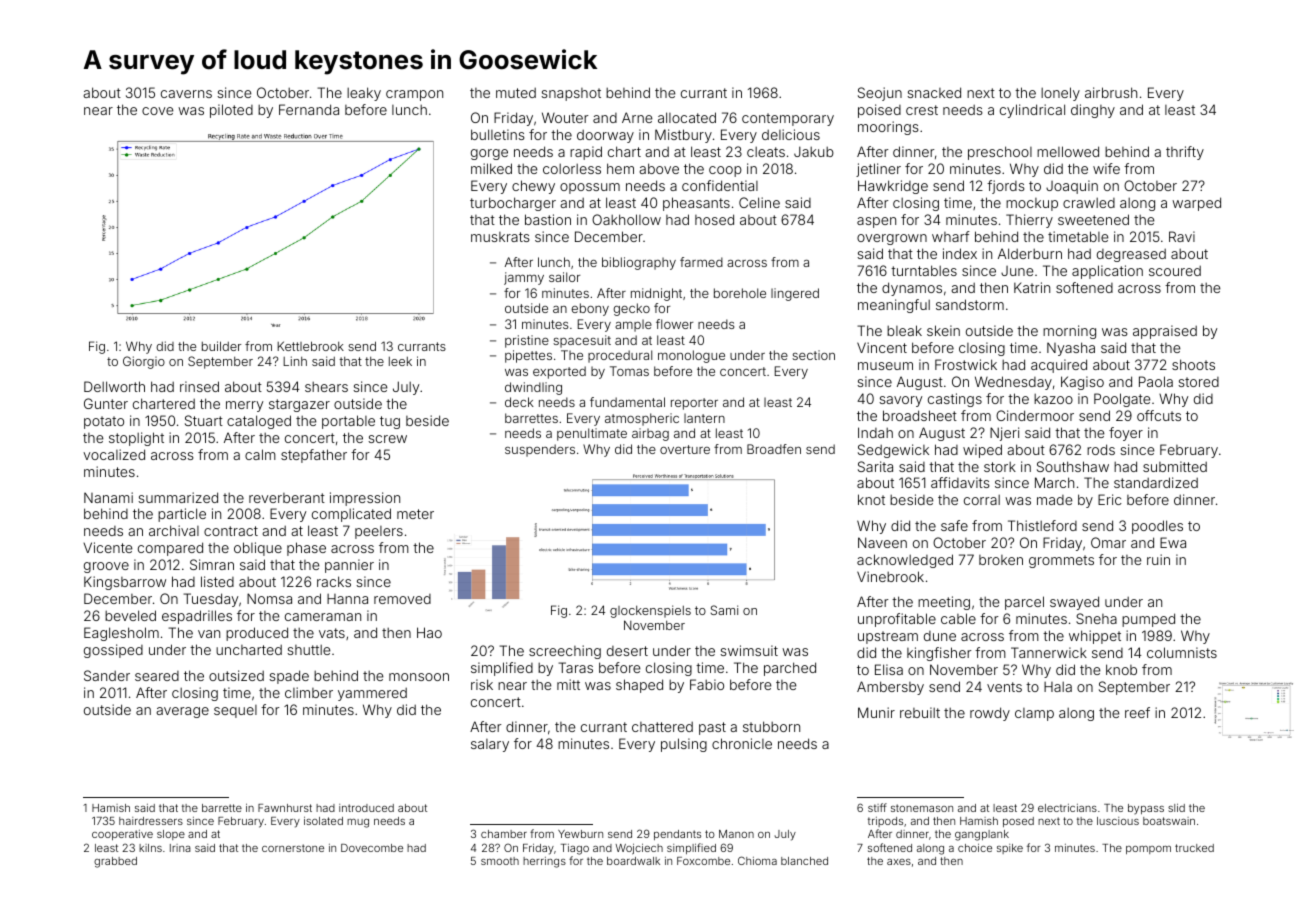  I want to click on borehole, so click(740, 293).
